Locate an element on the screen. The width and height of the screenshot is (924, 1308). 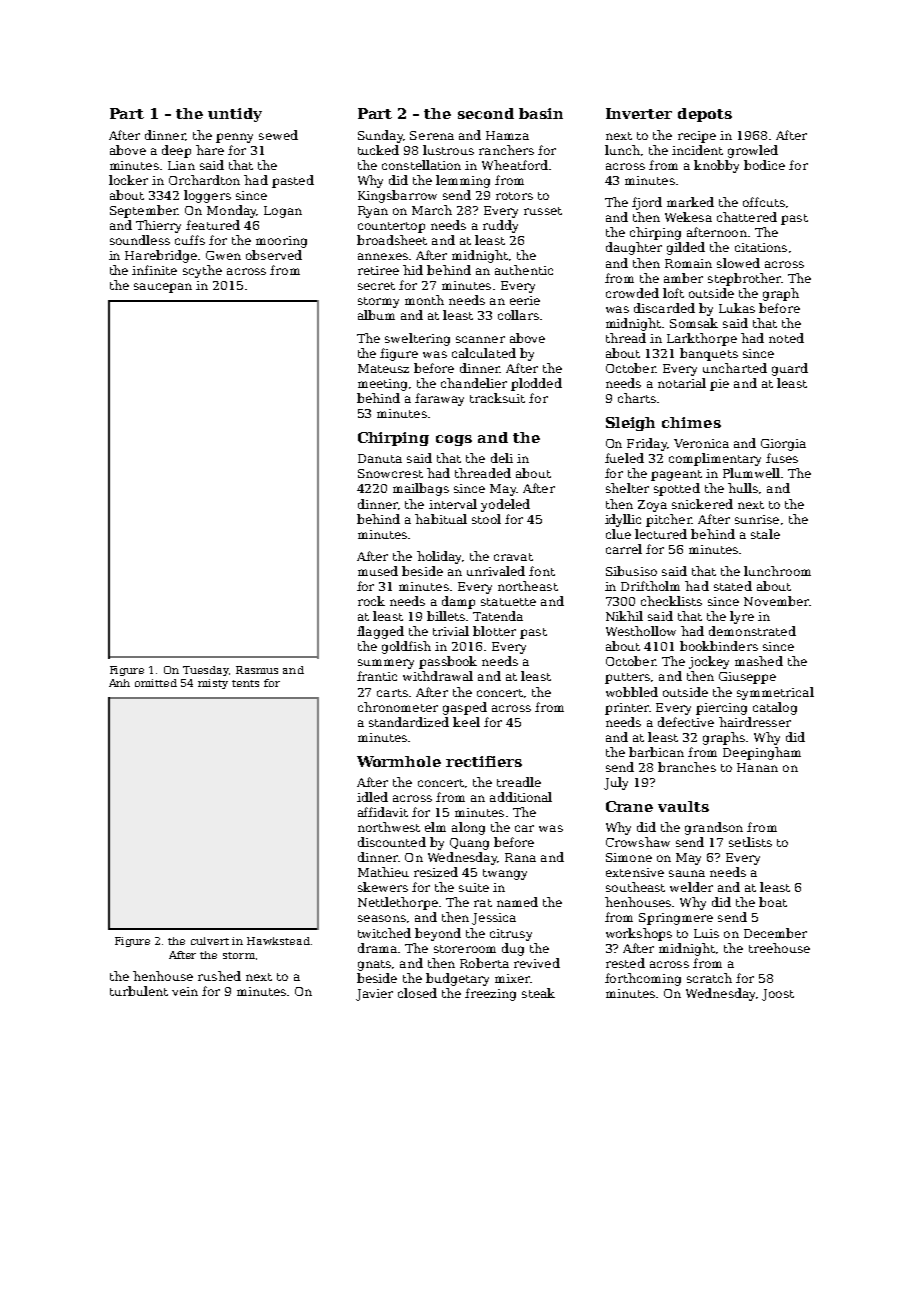
untidy is located at coordinates (235, 115).
